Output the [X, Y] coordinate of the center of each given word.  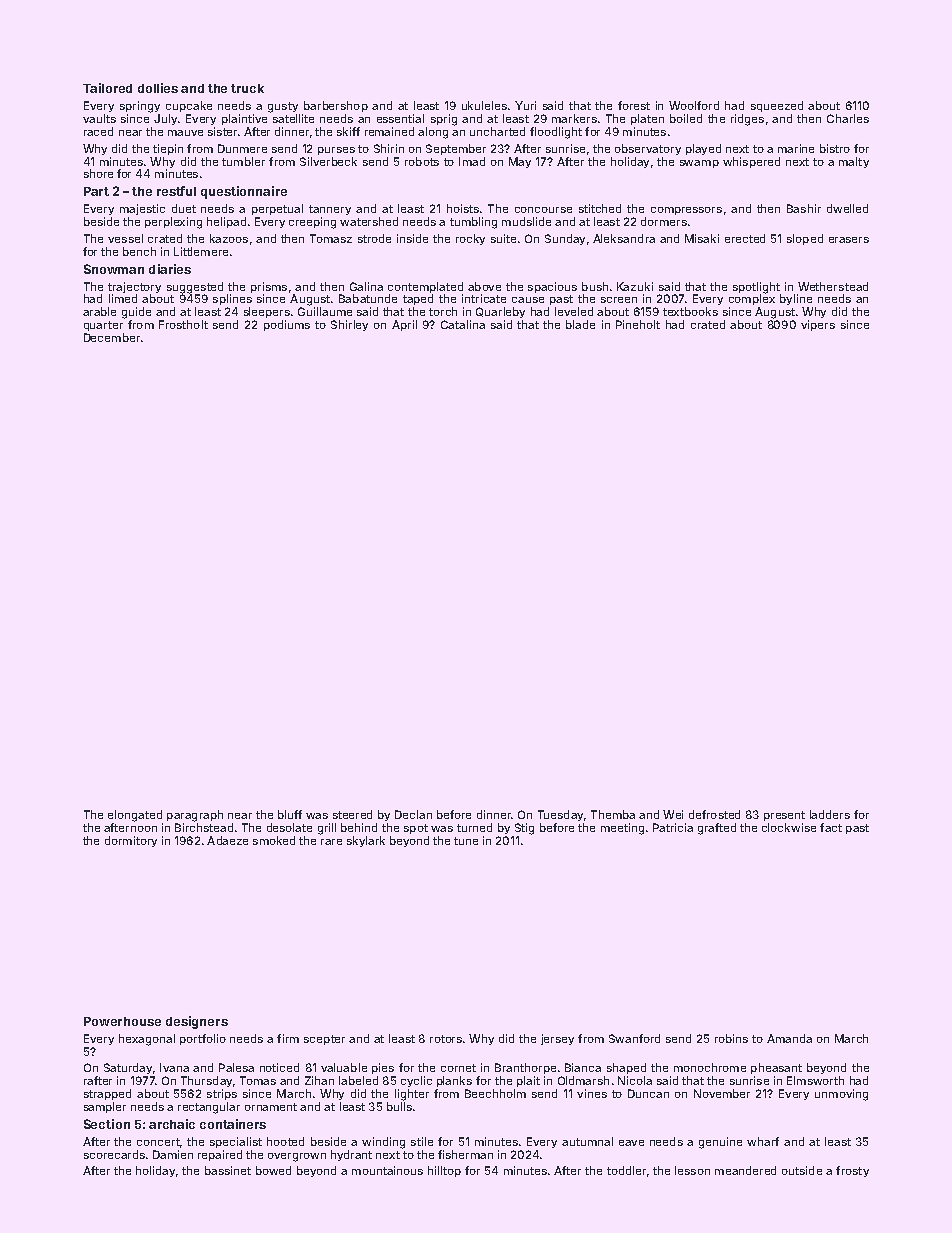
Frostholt [183, 324]
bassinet [228, 1170]
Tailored [107, 88]
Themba [613, 814]
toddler [626, 1170]
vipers [818, 325]
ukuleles [484, 105]
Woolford [694, 105]
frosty [852, 1171]
